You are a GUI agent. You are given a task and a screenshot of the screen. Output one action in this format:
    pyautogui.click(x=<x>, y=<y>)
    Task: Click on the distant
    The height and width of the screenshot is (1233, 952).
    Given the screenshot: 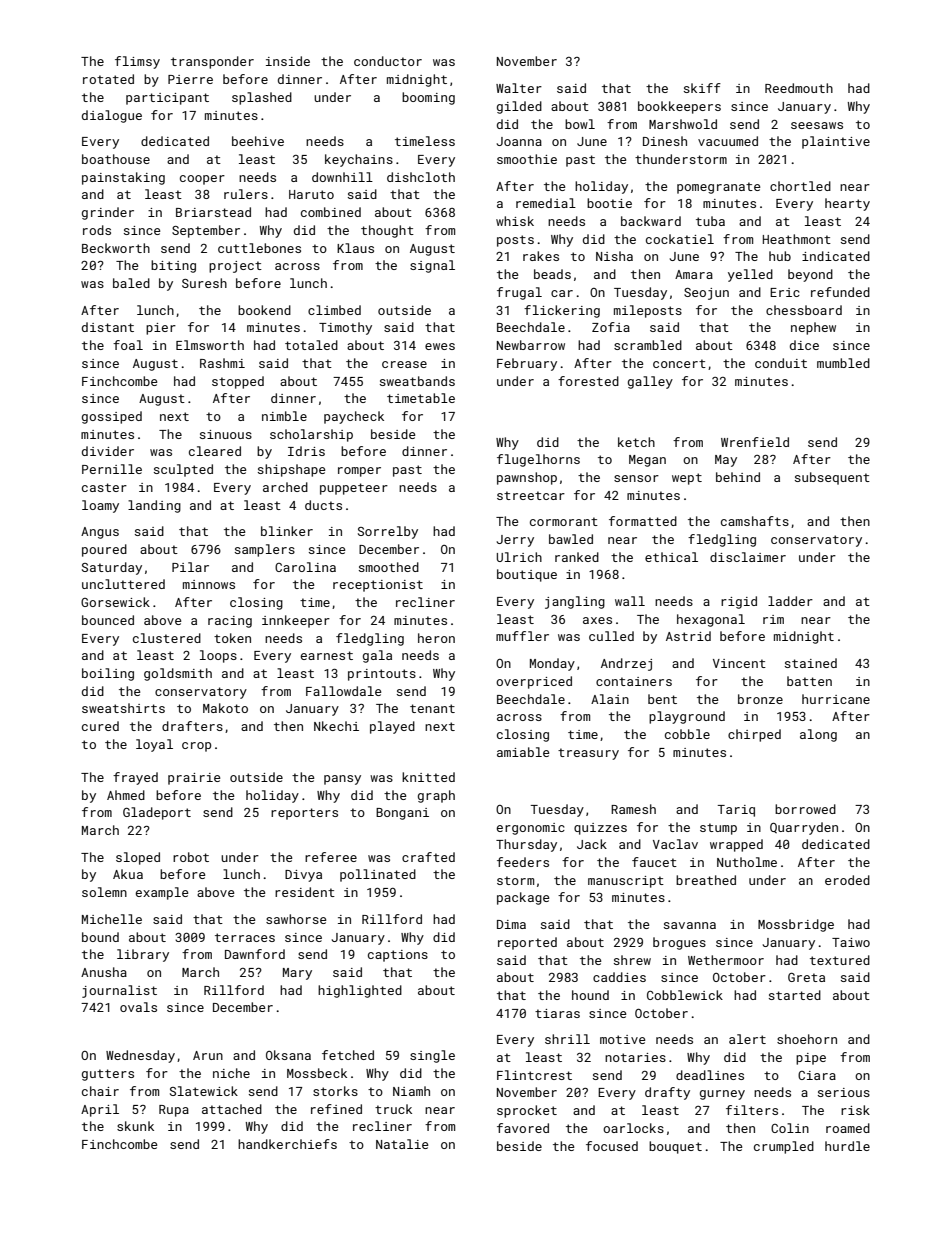 What is the action you would take?
    pyautogui.click(x=108, y=327)
